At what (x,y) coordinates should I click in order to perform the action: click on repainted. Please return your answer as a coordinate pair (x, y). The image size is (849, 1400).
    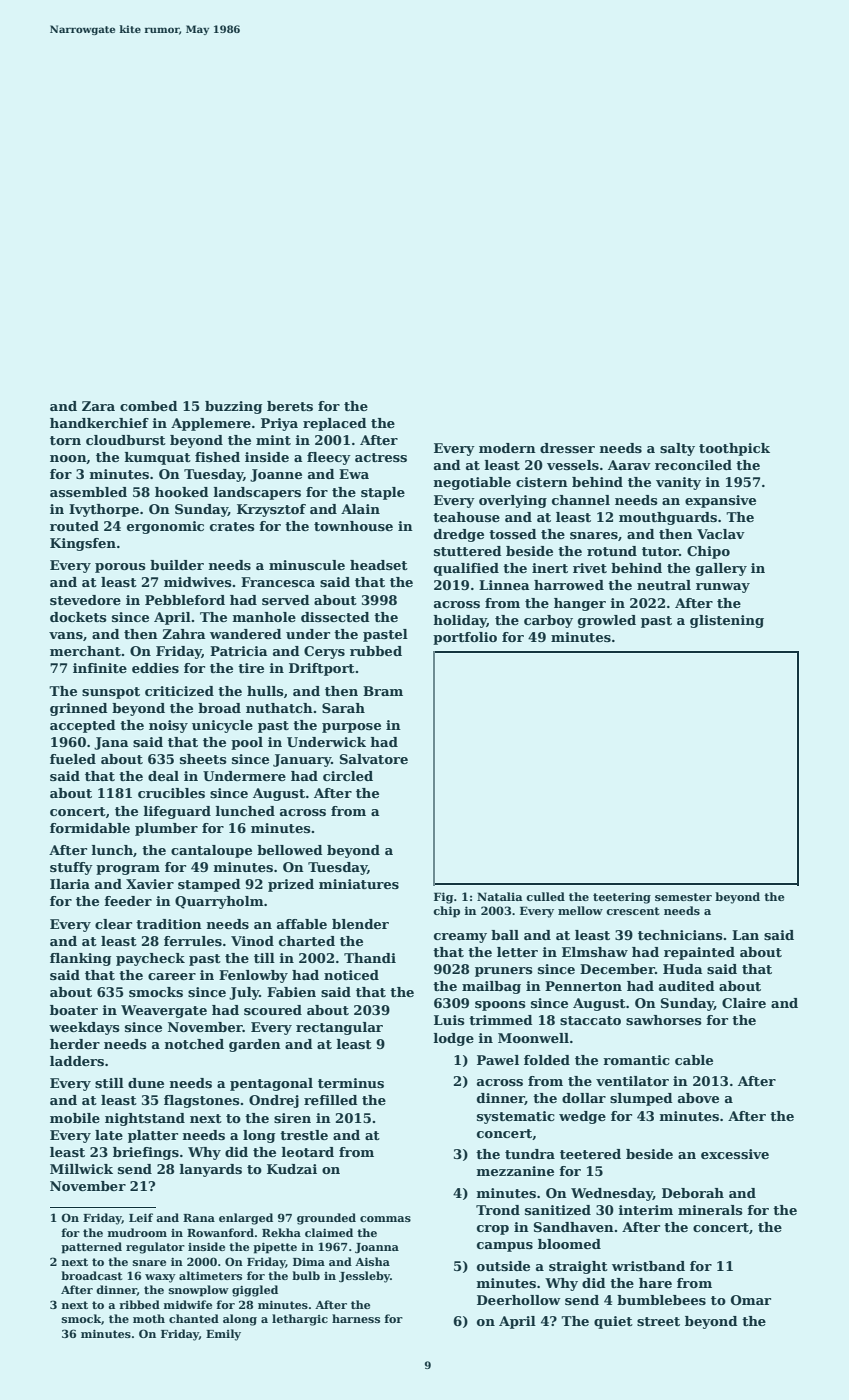
    Looking at the image, I should click on (699, 953).
